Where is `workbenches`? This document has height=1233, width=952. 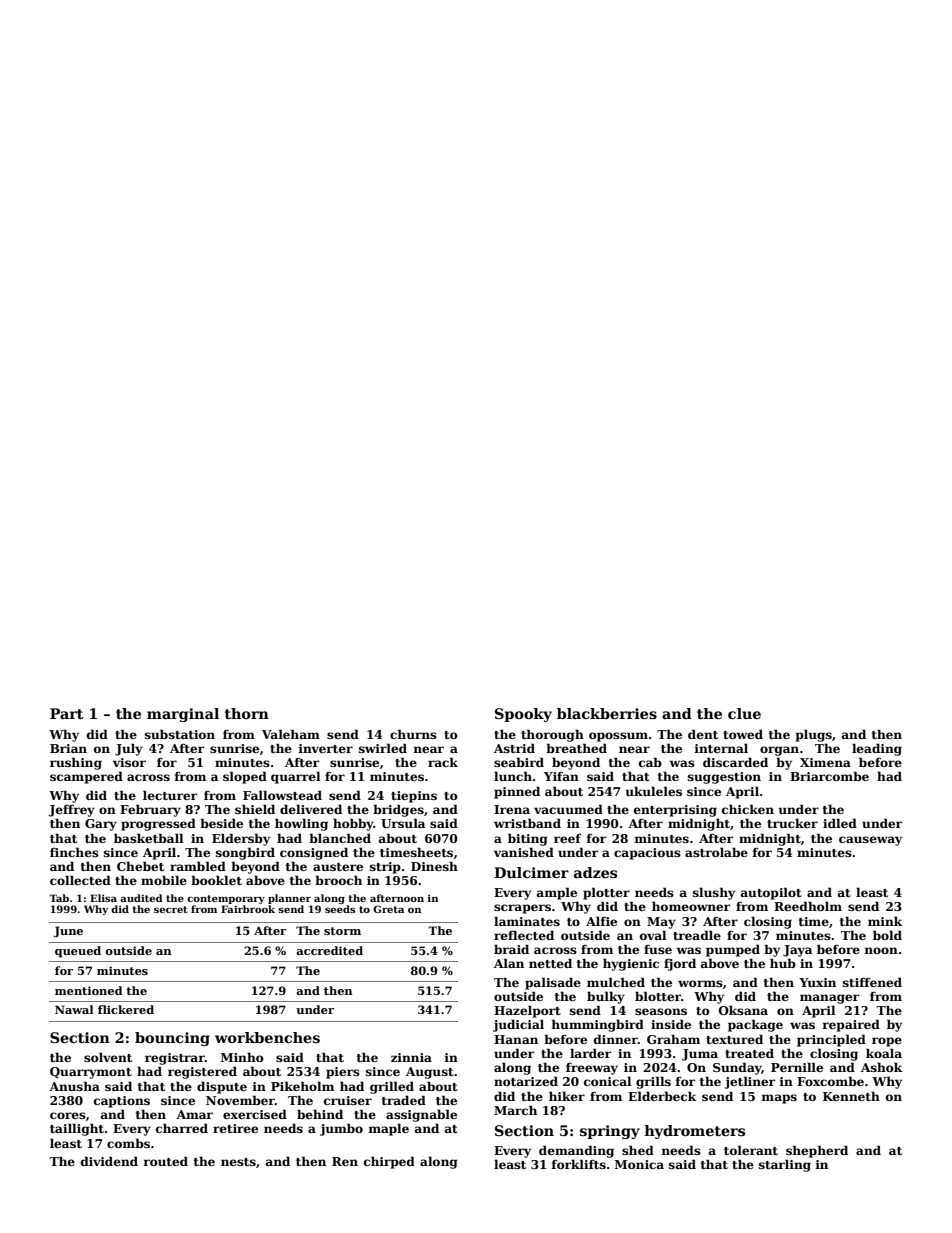 workbenches is located at coordinates (267, 1037).
